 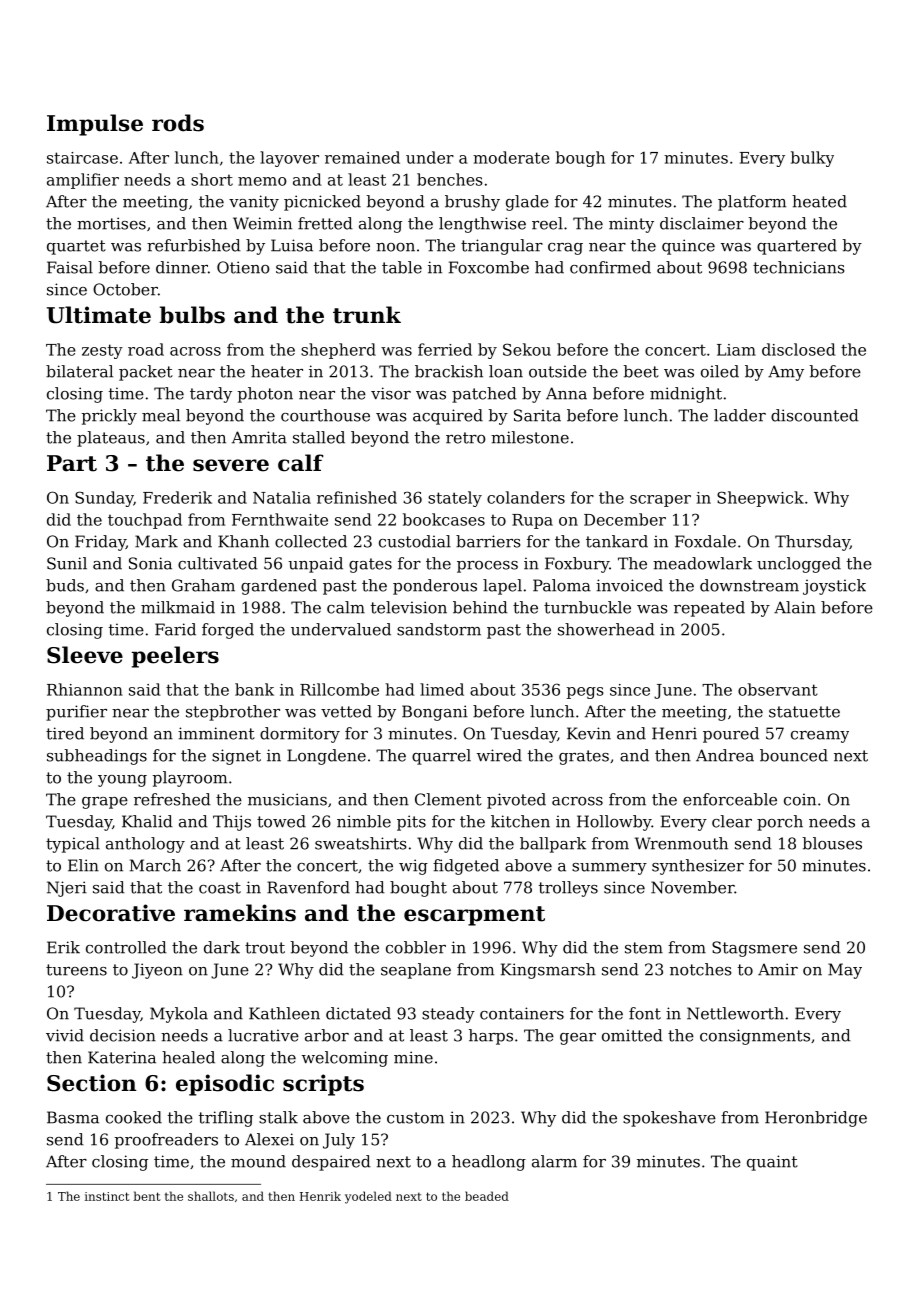 What do you see at coordinates (799, 267) in the screenshot?
I see `technicians` at bounding box center [799, 267].
